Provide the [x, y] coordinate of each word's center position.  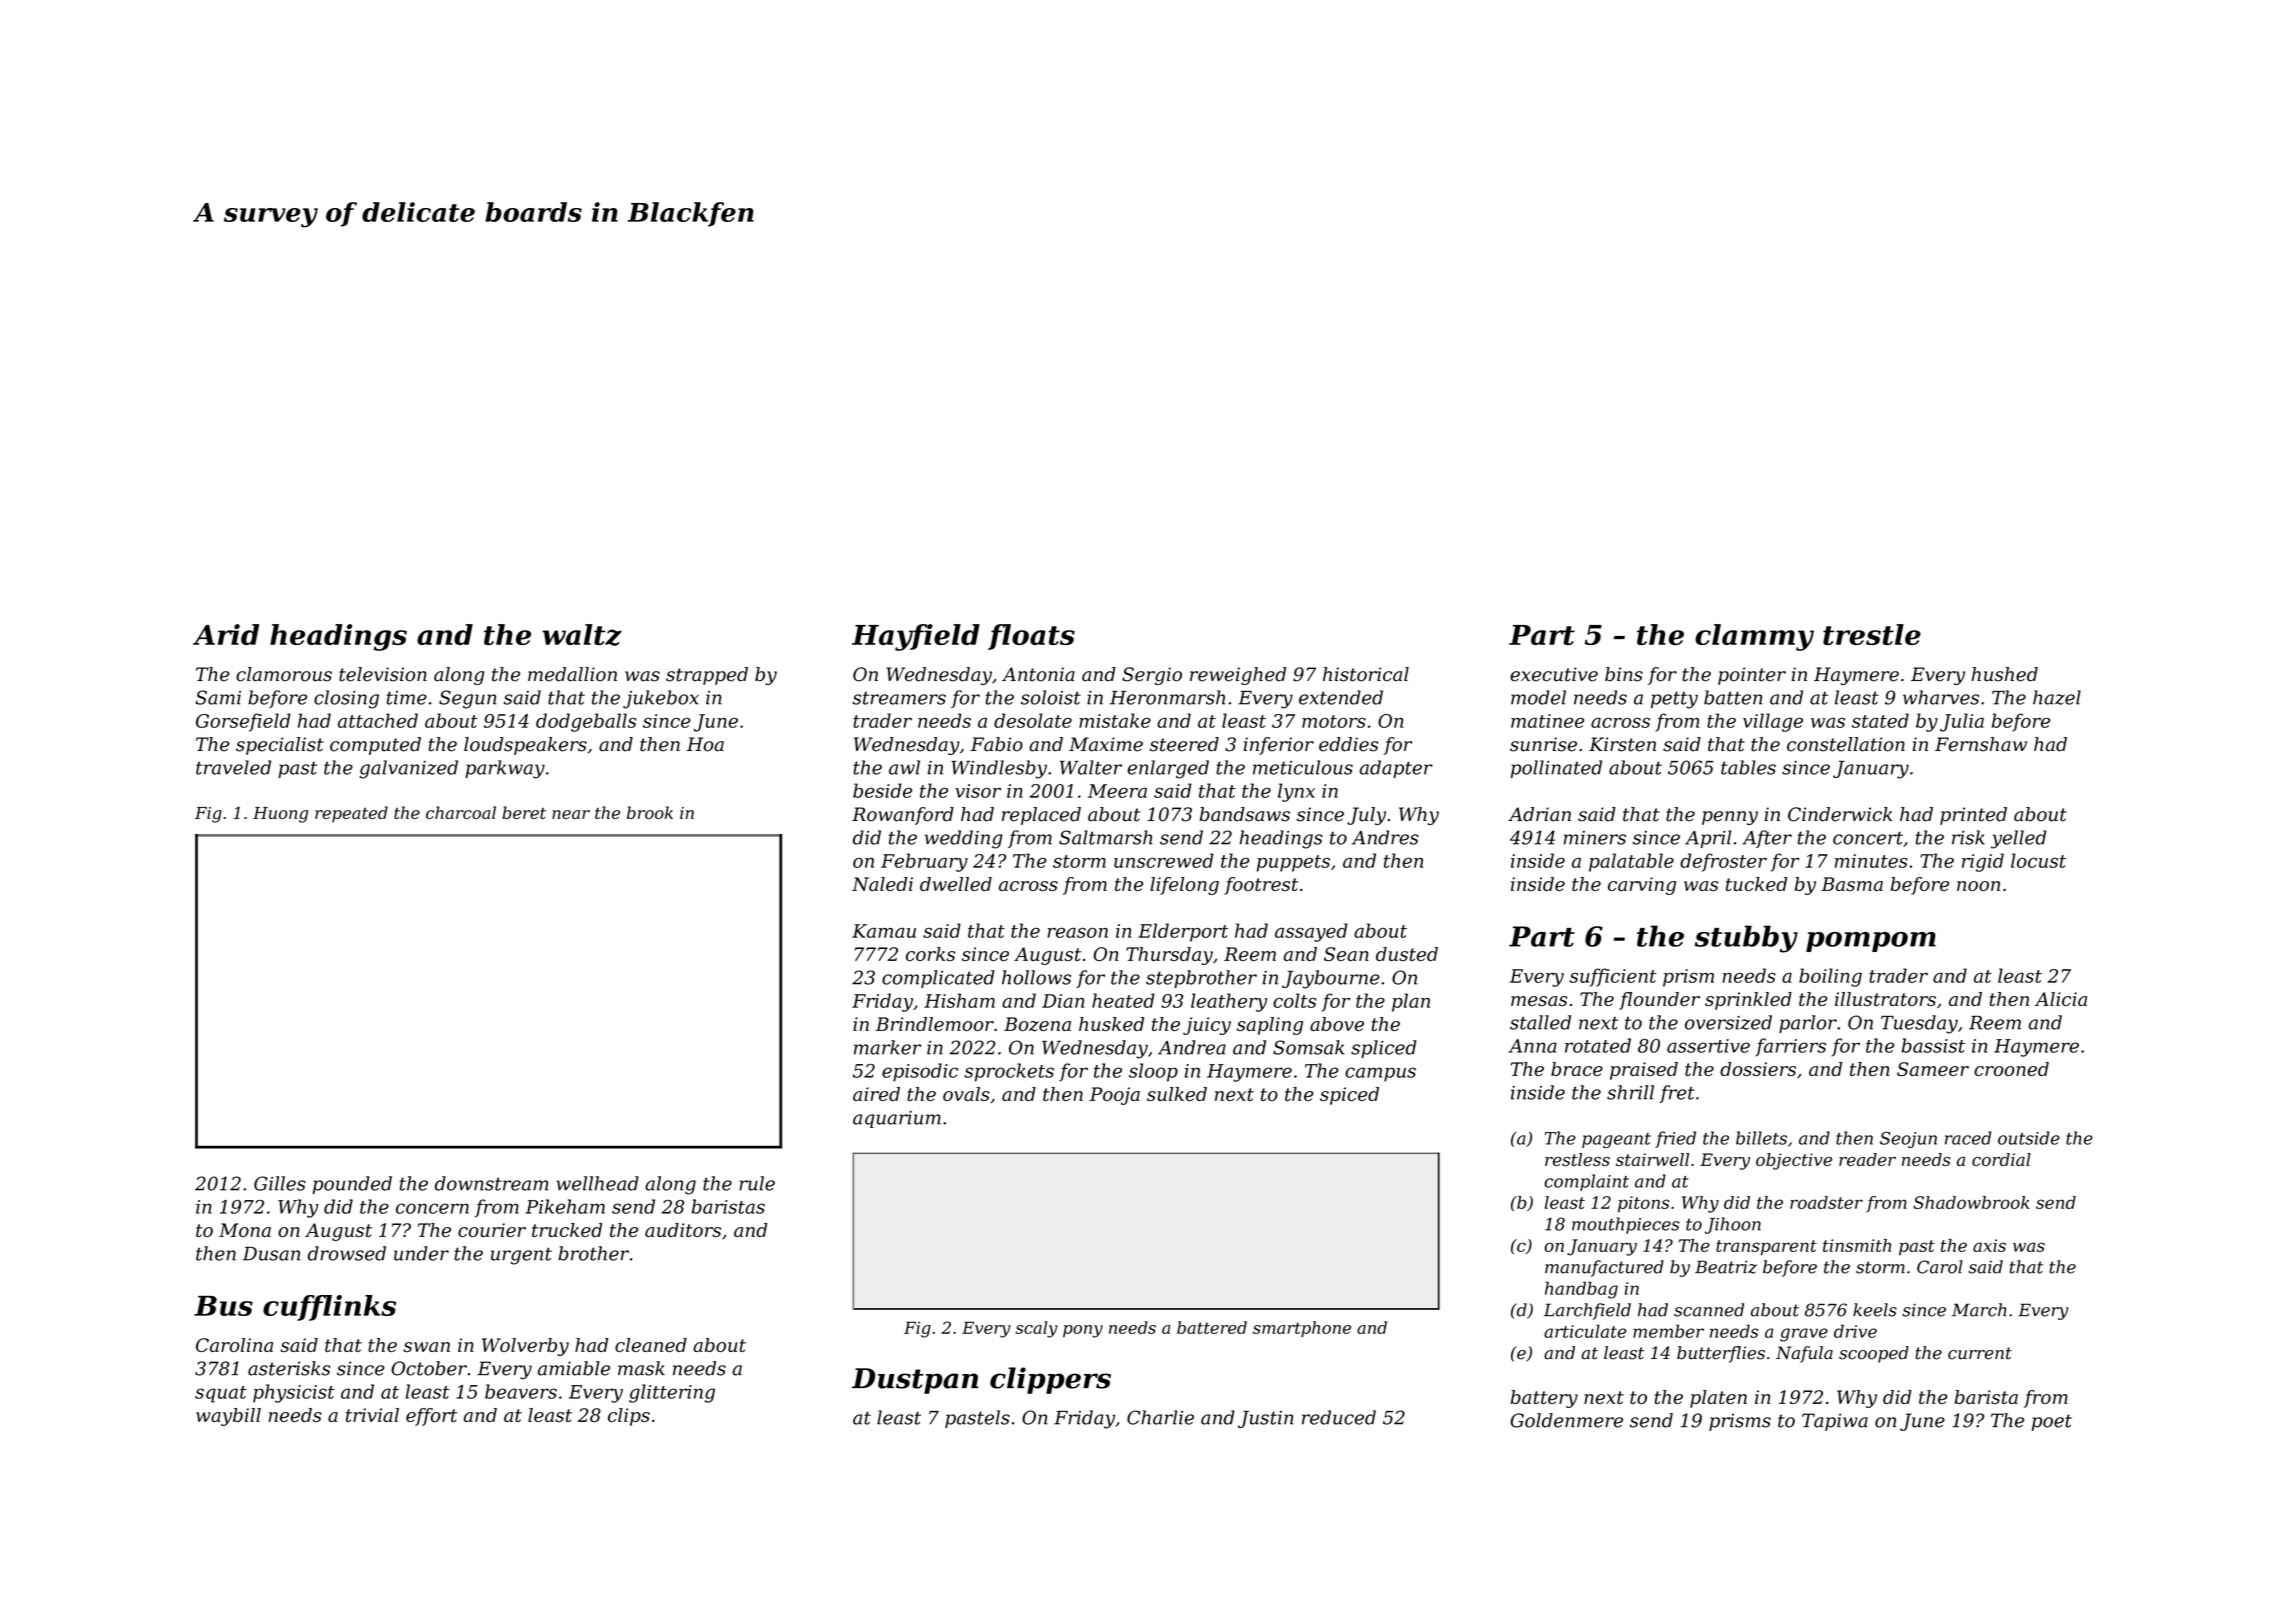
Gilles [280, 1183]
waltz [582, 635]
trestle [1872, 634]
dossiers [1758, 1069]
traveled [233, 767]
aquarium [897, 1119]
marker [887, 1047]
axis [1989, 1245]
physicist [294, 1393]
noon [1978, 886]
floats [1031, 637]
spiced [1349, 1096]
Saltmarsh [1105, 837]
